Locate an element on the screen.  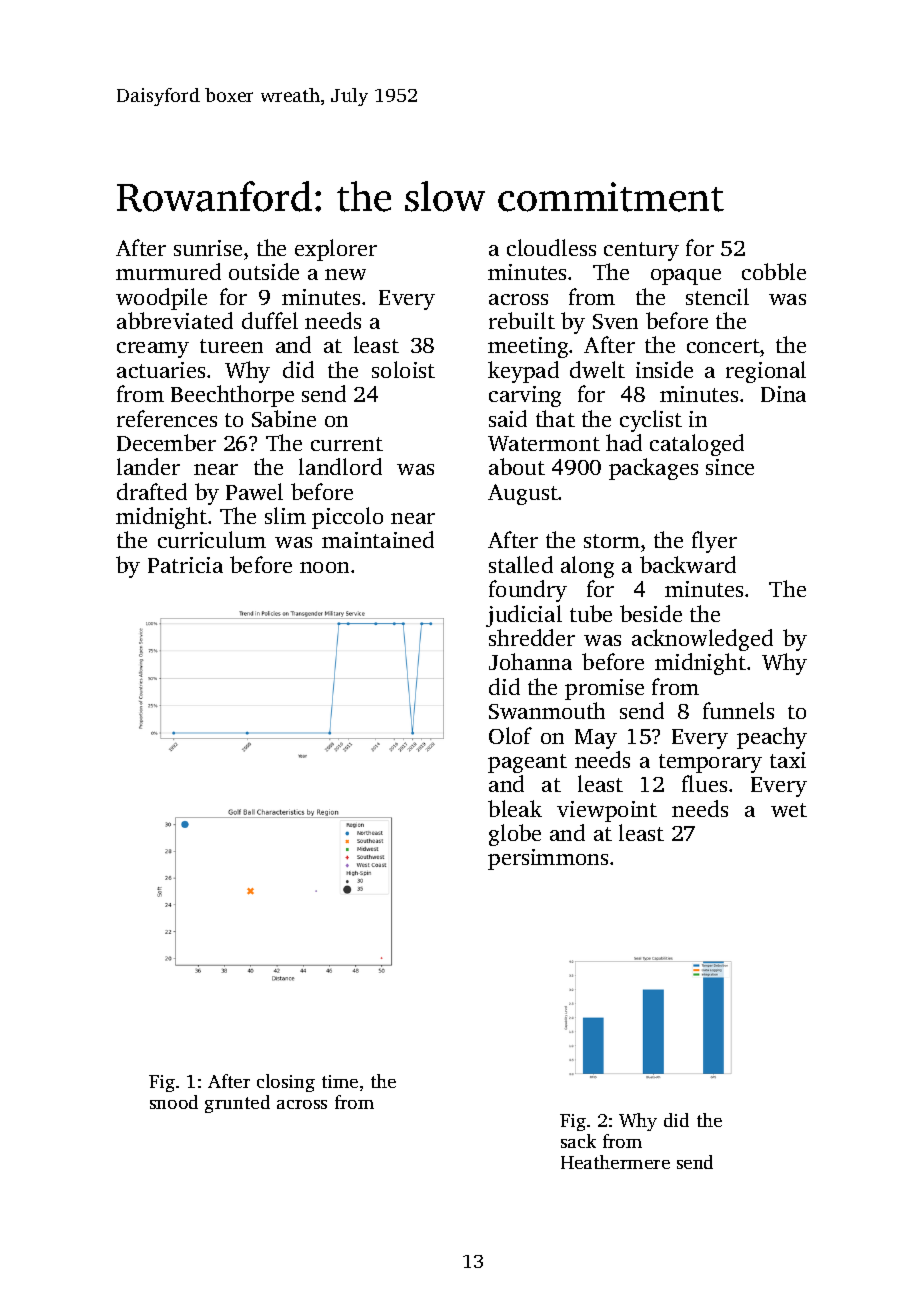
closing is located at coordinates (286, 1083).
